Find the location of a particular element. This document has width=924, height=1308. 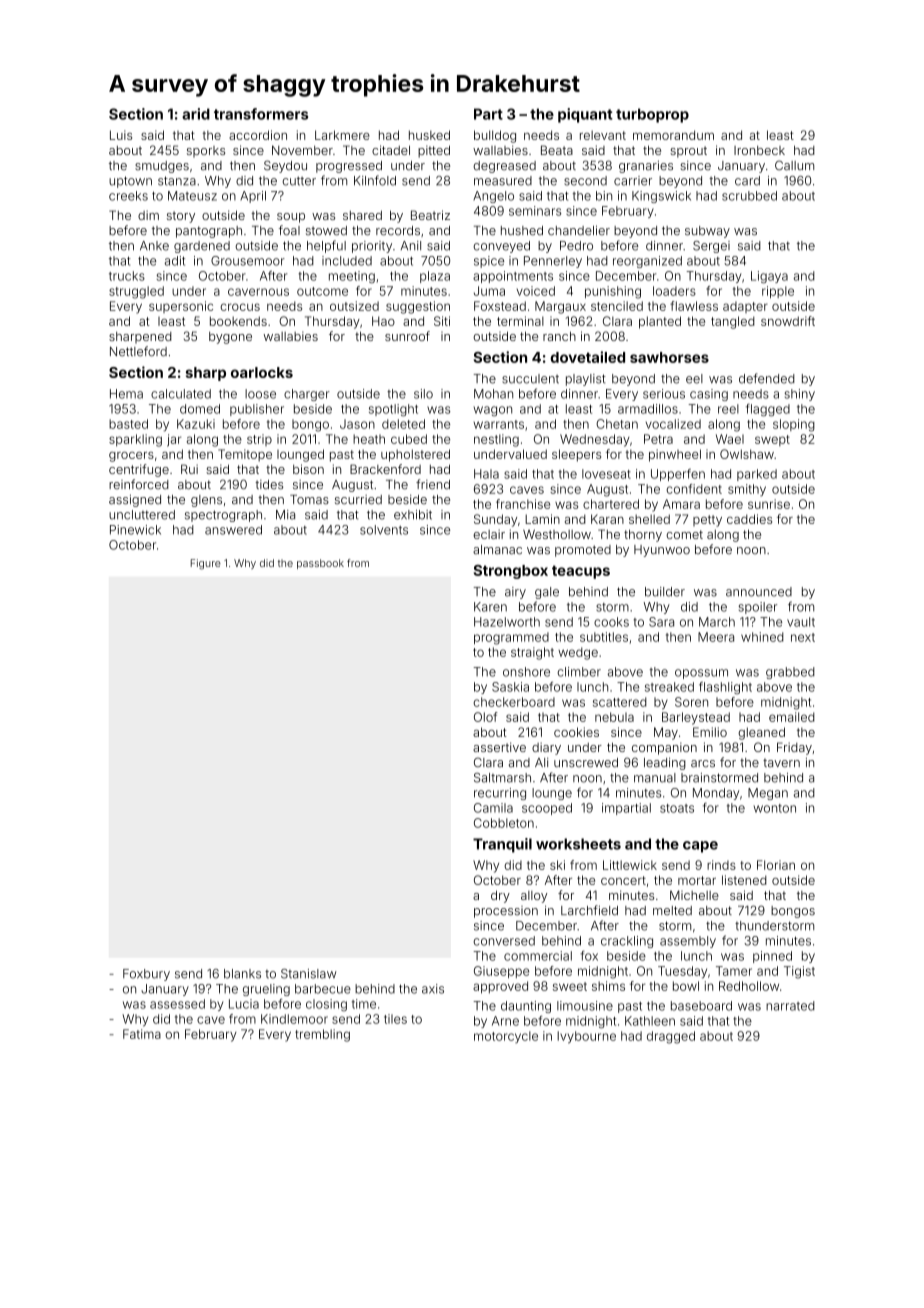

tiles is located at coordinates (395, 1019).
